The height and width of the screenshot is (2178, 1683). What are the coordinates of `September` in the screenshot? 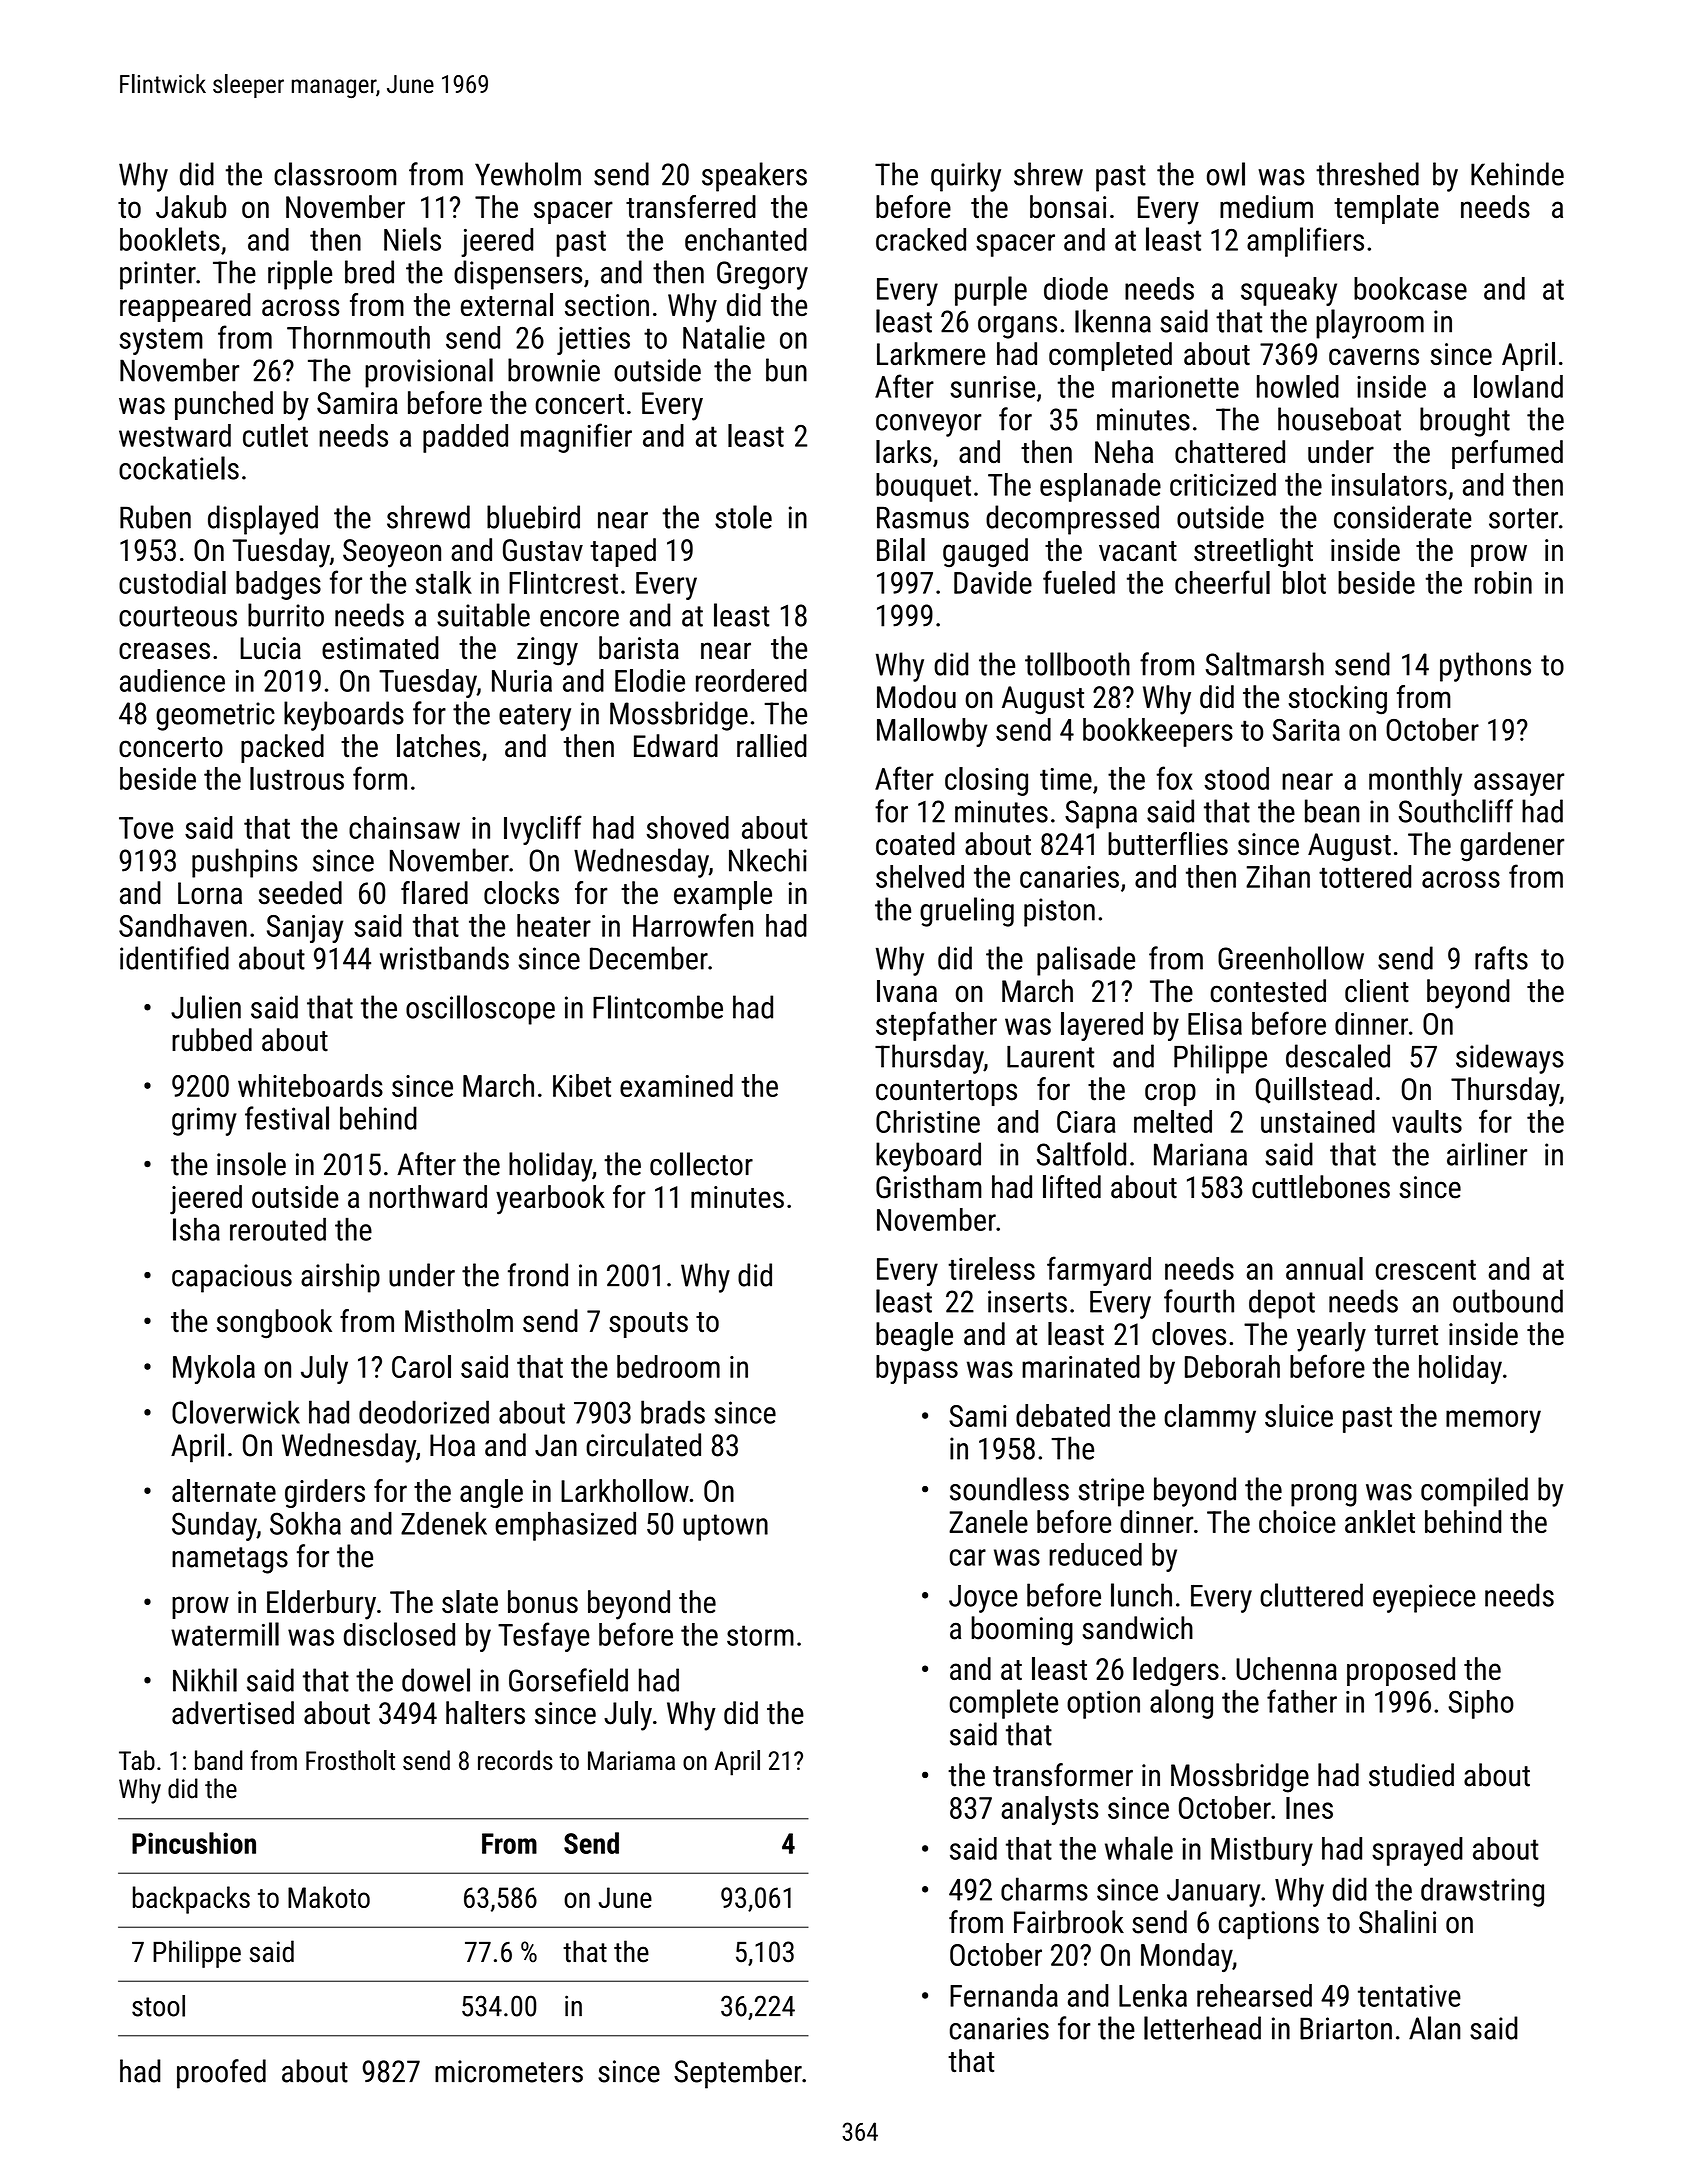 It's located at (738, 2074).
